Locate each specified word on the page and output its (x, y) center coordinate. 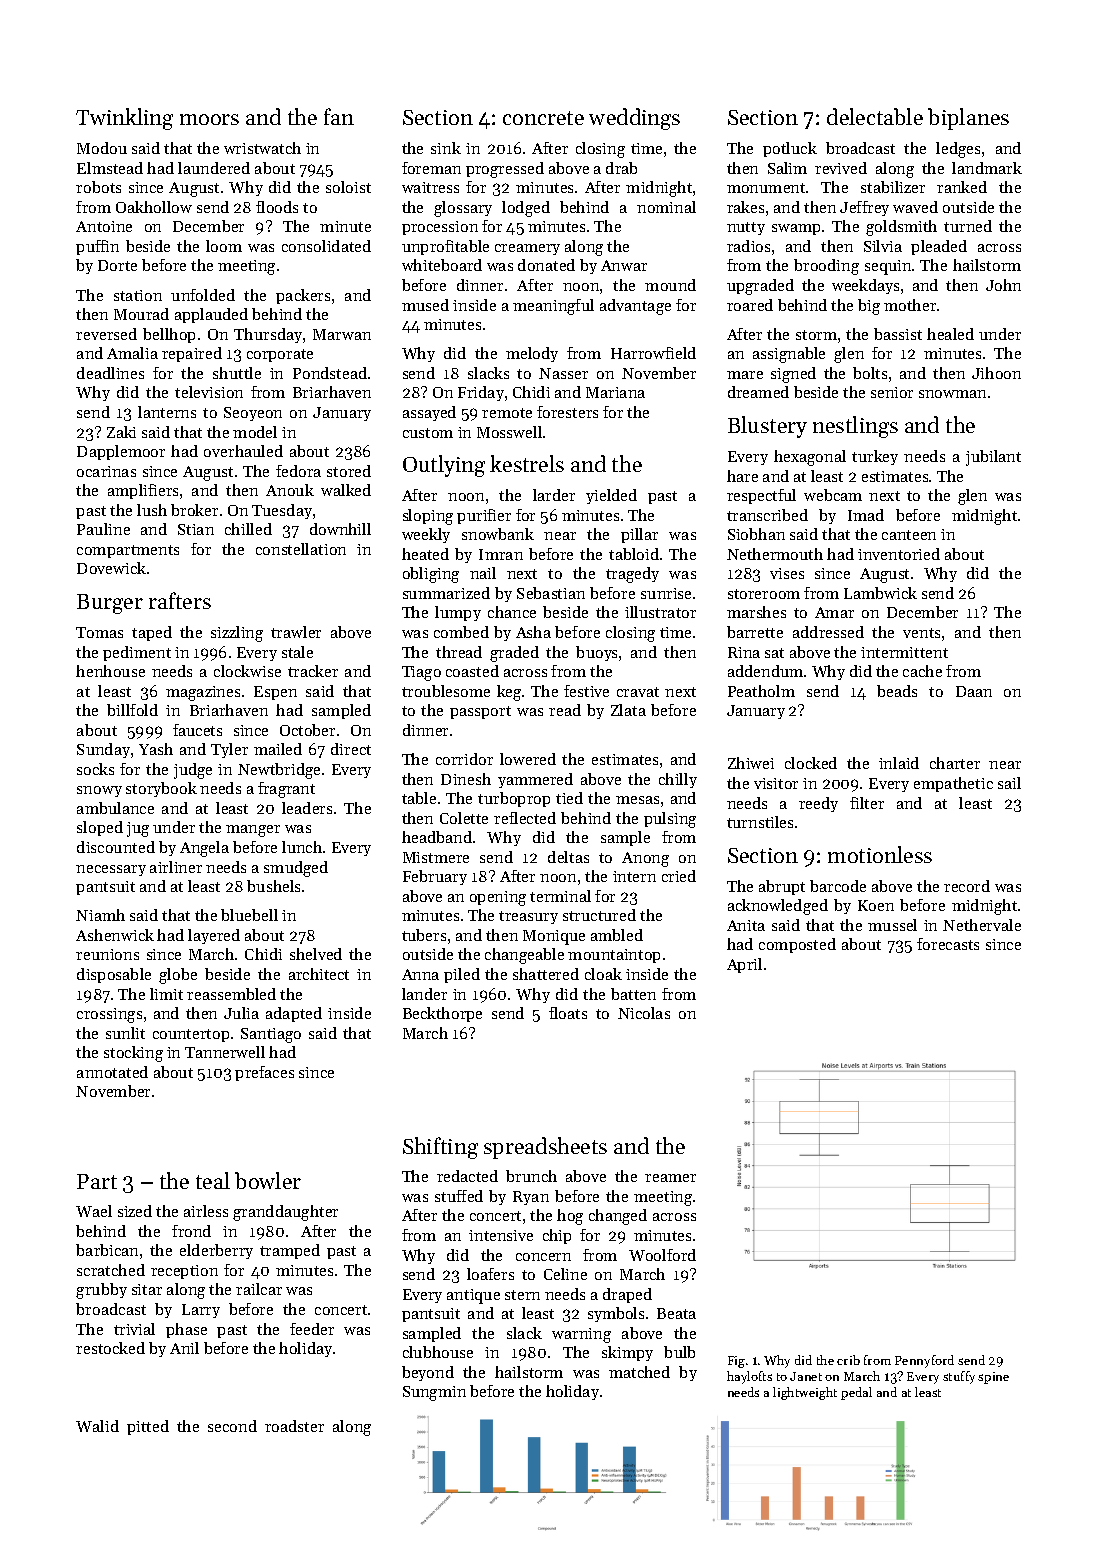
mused (425, 305)
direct (351, 749)
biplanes (968, 119)
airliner (176, 867)
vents (921, 633)
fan (339, 116)
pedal (856, 1393)
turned (968, 226)
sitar (147, 1289)
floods (277, 207)
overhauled (243, 451)
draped (627, 1295)
